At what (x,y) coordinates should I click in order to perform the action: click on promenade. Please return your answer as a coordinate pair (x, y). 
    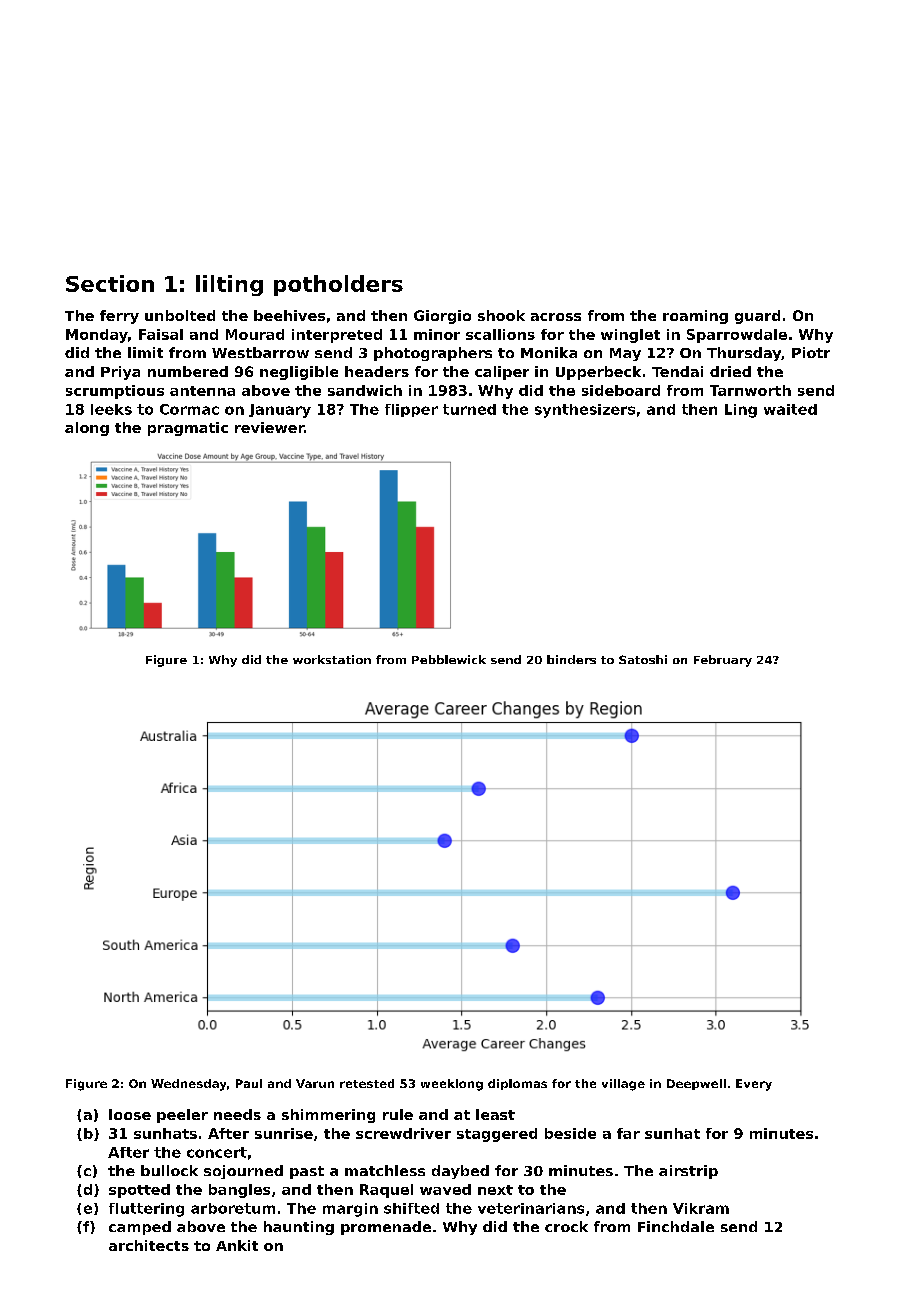
    Looking at the image, I should click on (386, 1228).
